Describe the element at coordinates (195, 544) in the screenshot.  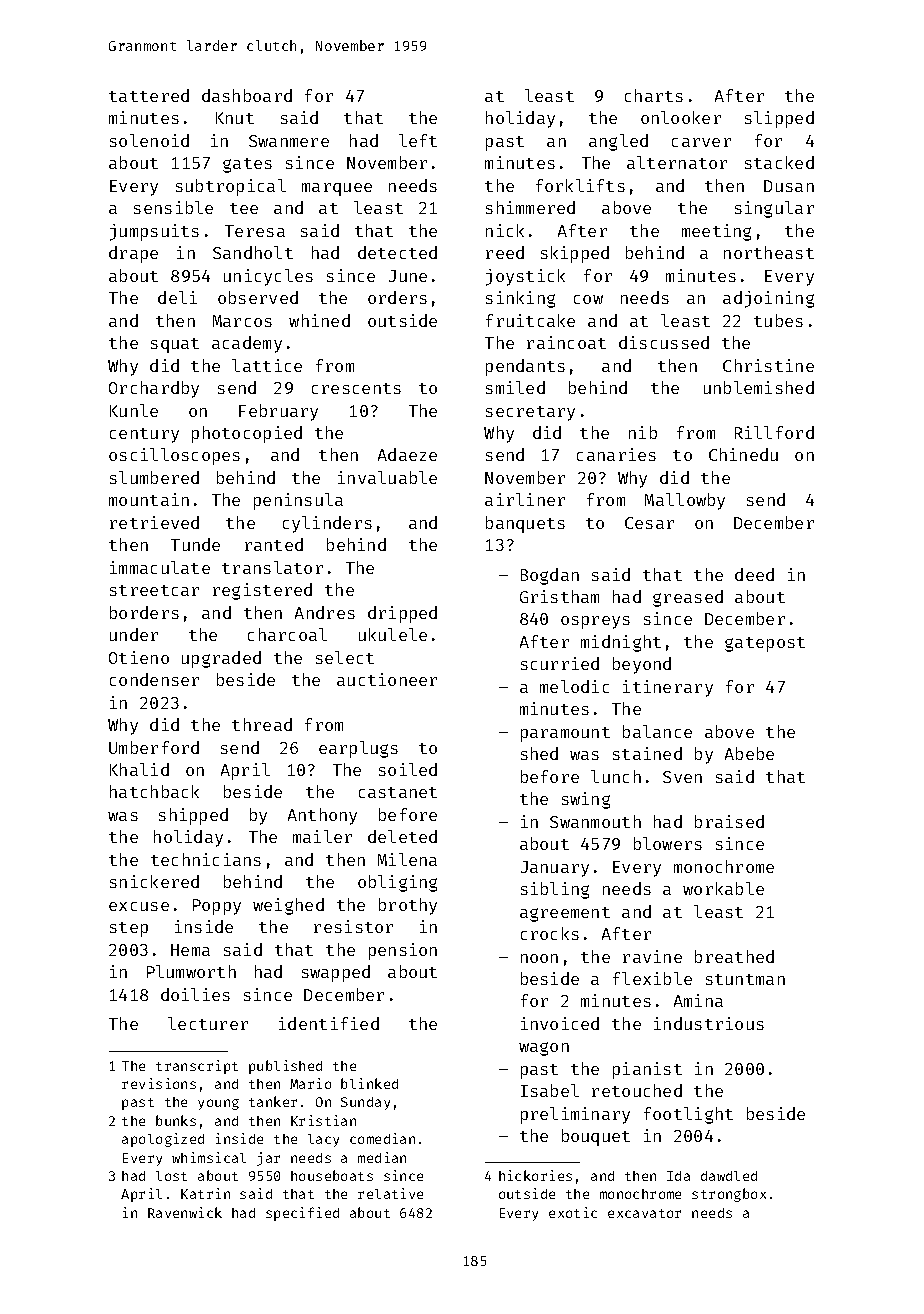
I see `Tunde` at that location.
